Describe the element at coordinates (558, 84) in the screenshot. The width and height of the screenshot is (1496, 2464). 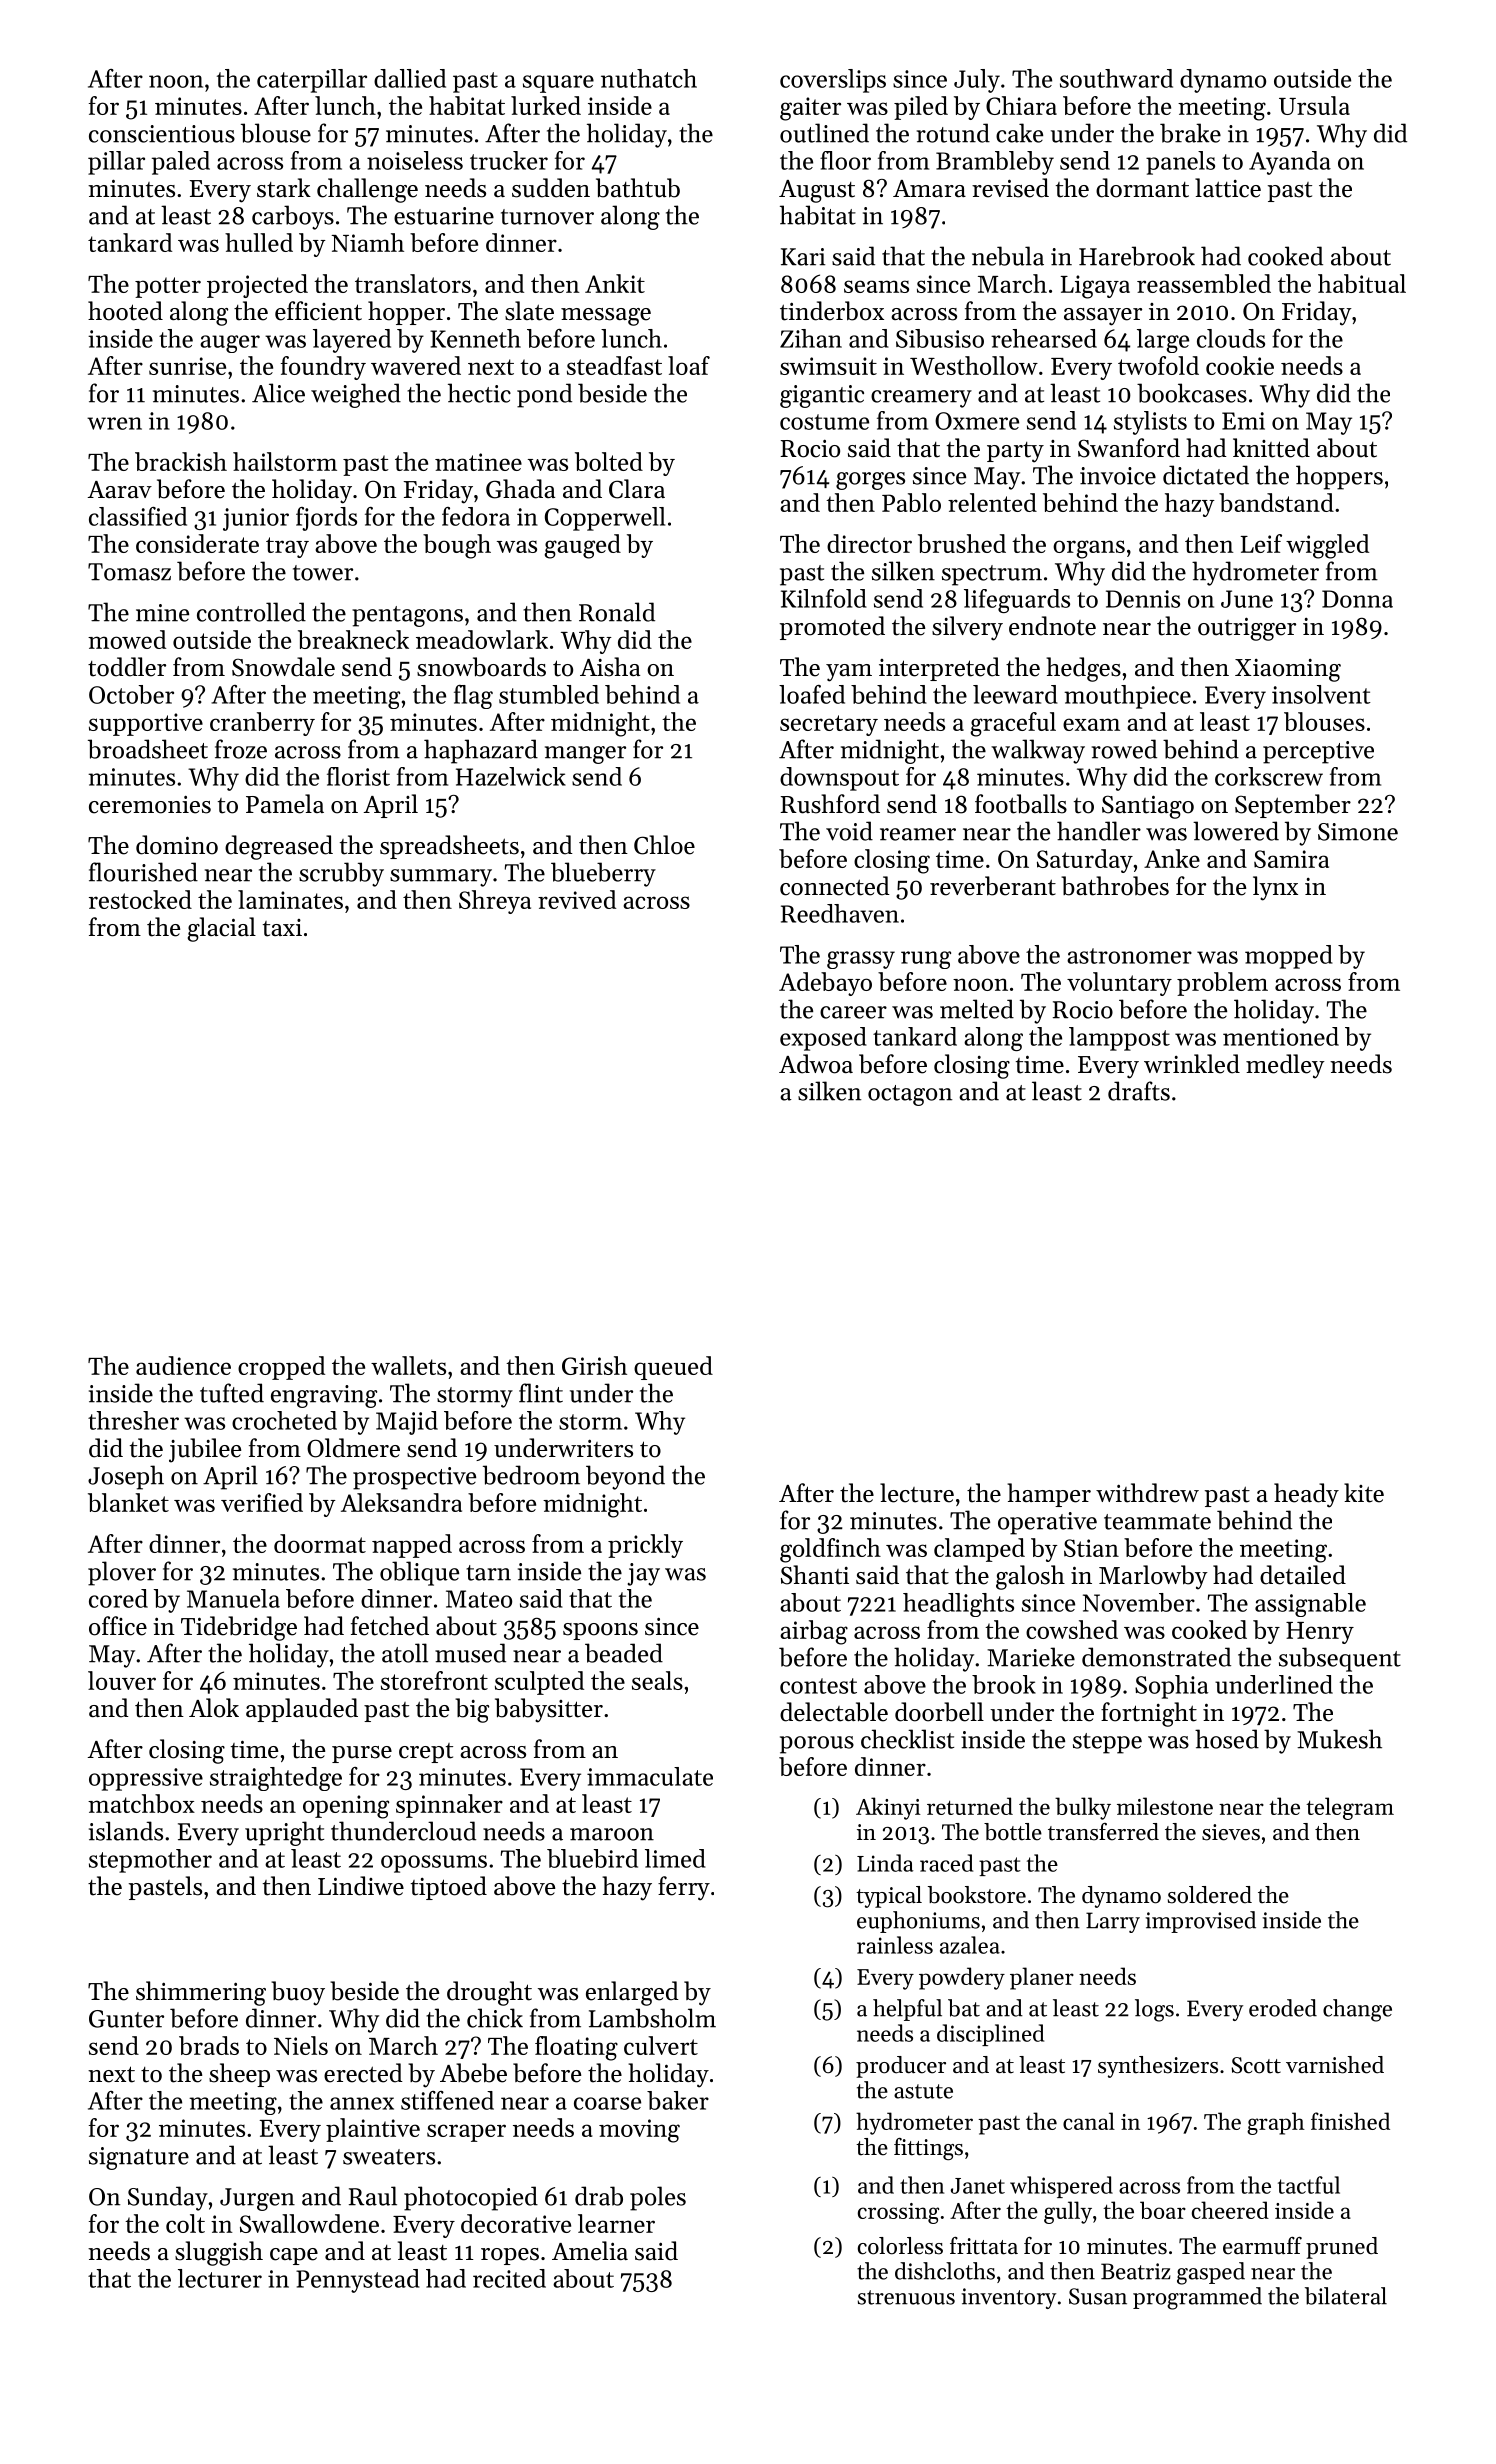
I see `square` at that location.
